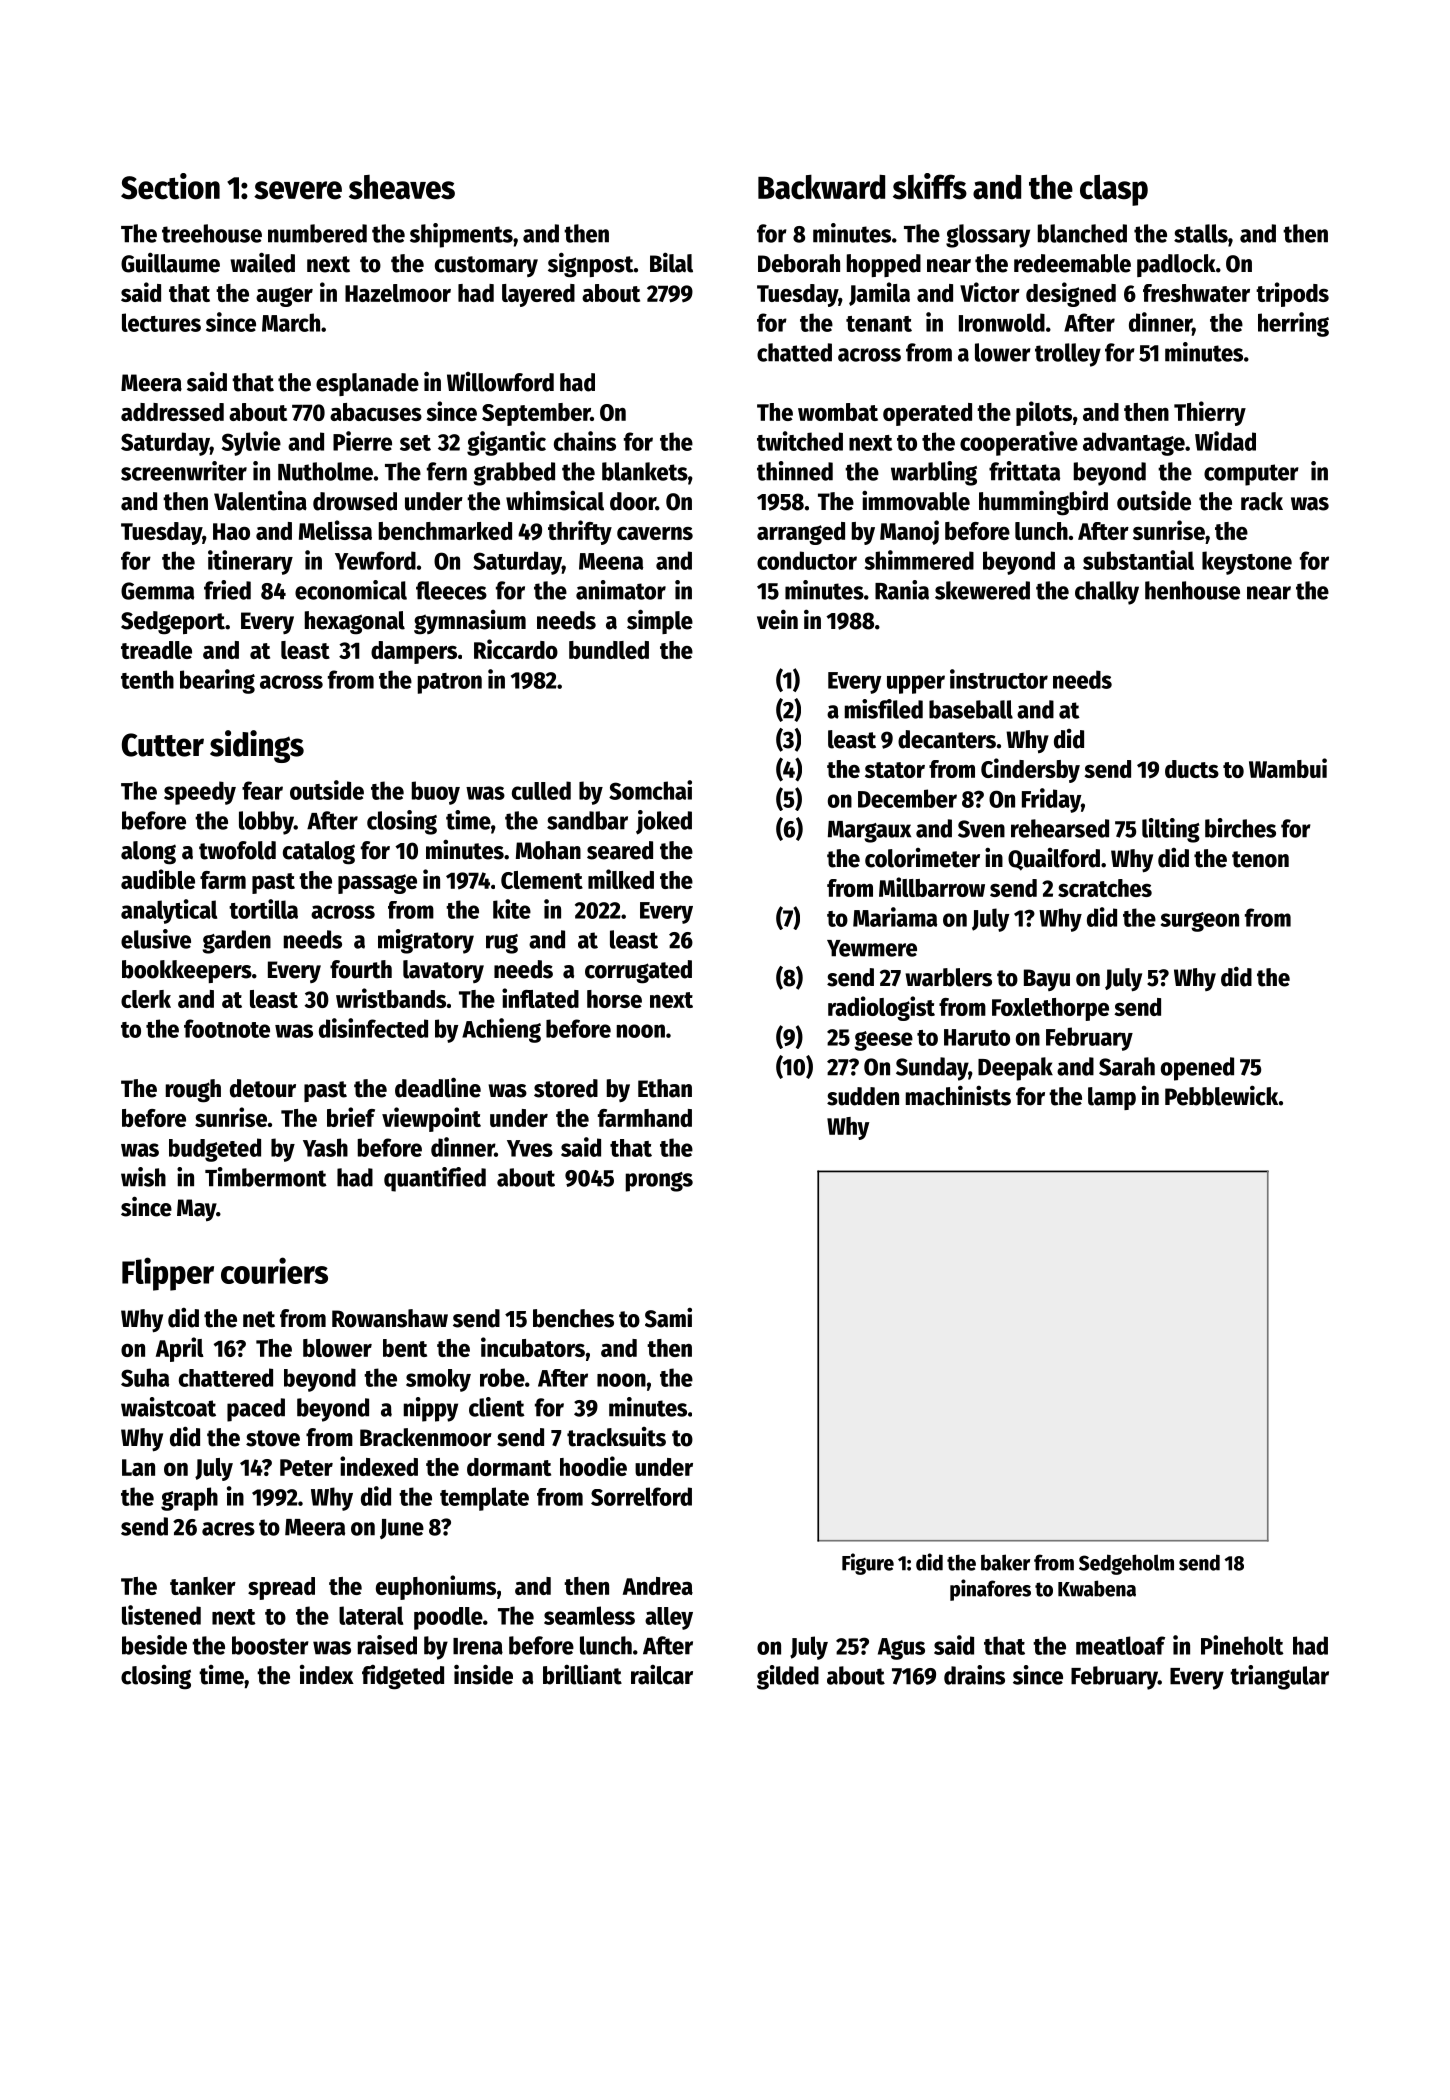 This page has width=1450, height=2100. What do you see at coordinates (614, 999) in the page?
I see `horse` at bounding box center [614, 999].
